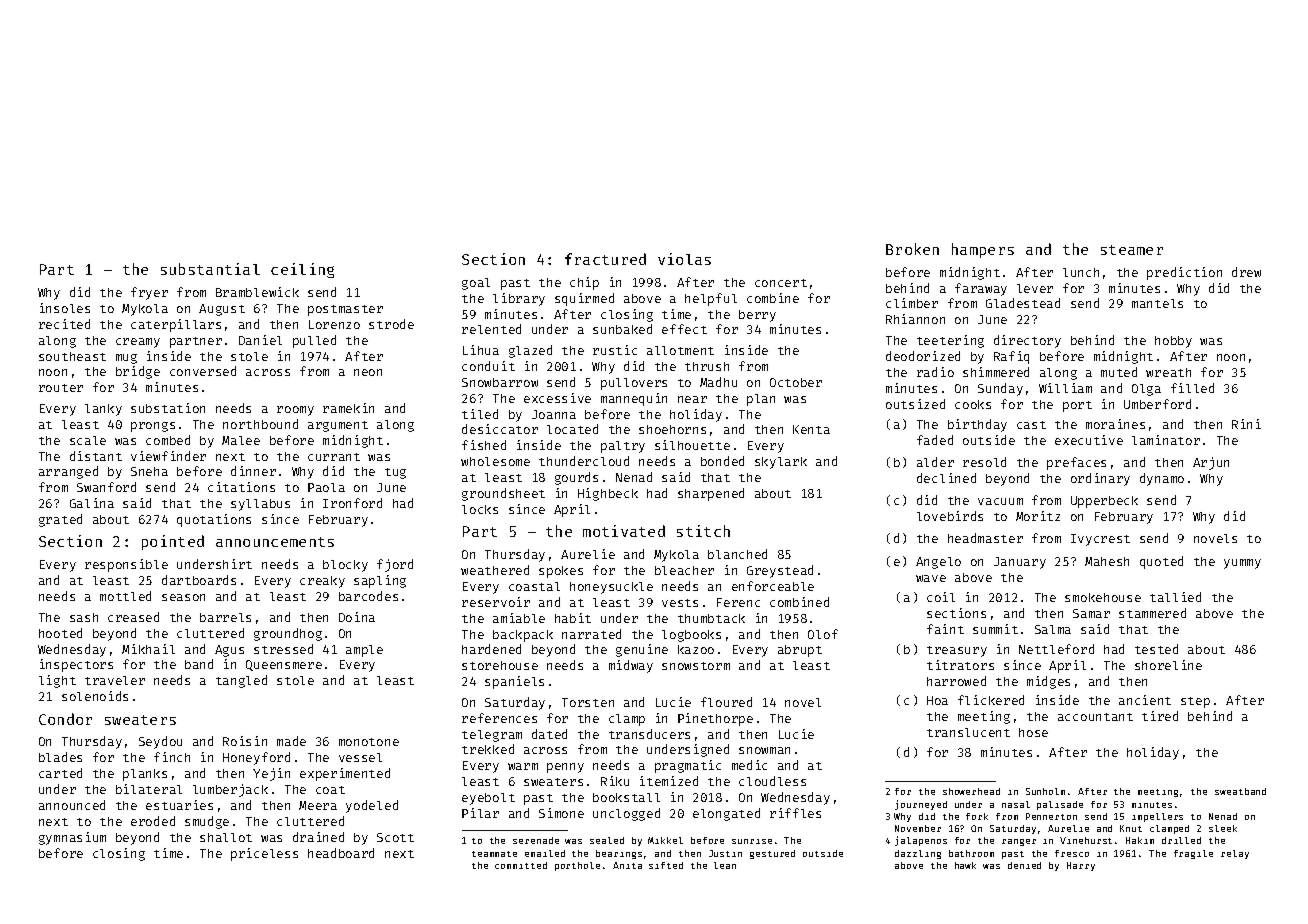 The image size is (1308, 924). I want to click on priceless, so click(264, 854).
